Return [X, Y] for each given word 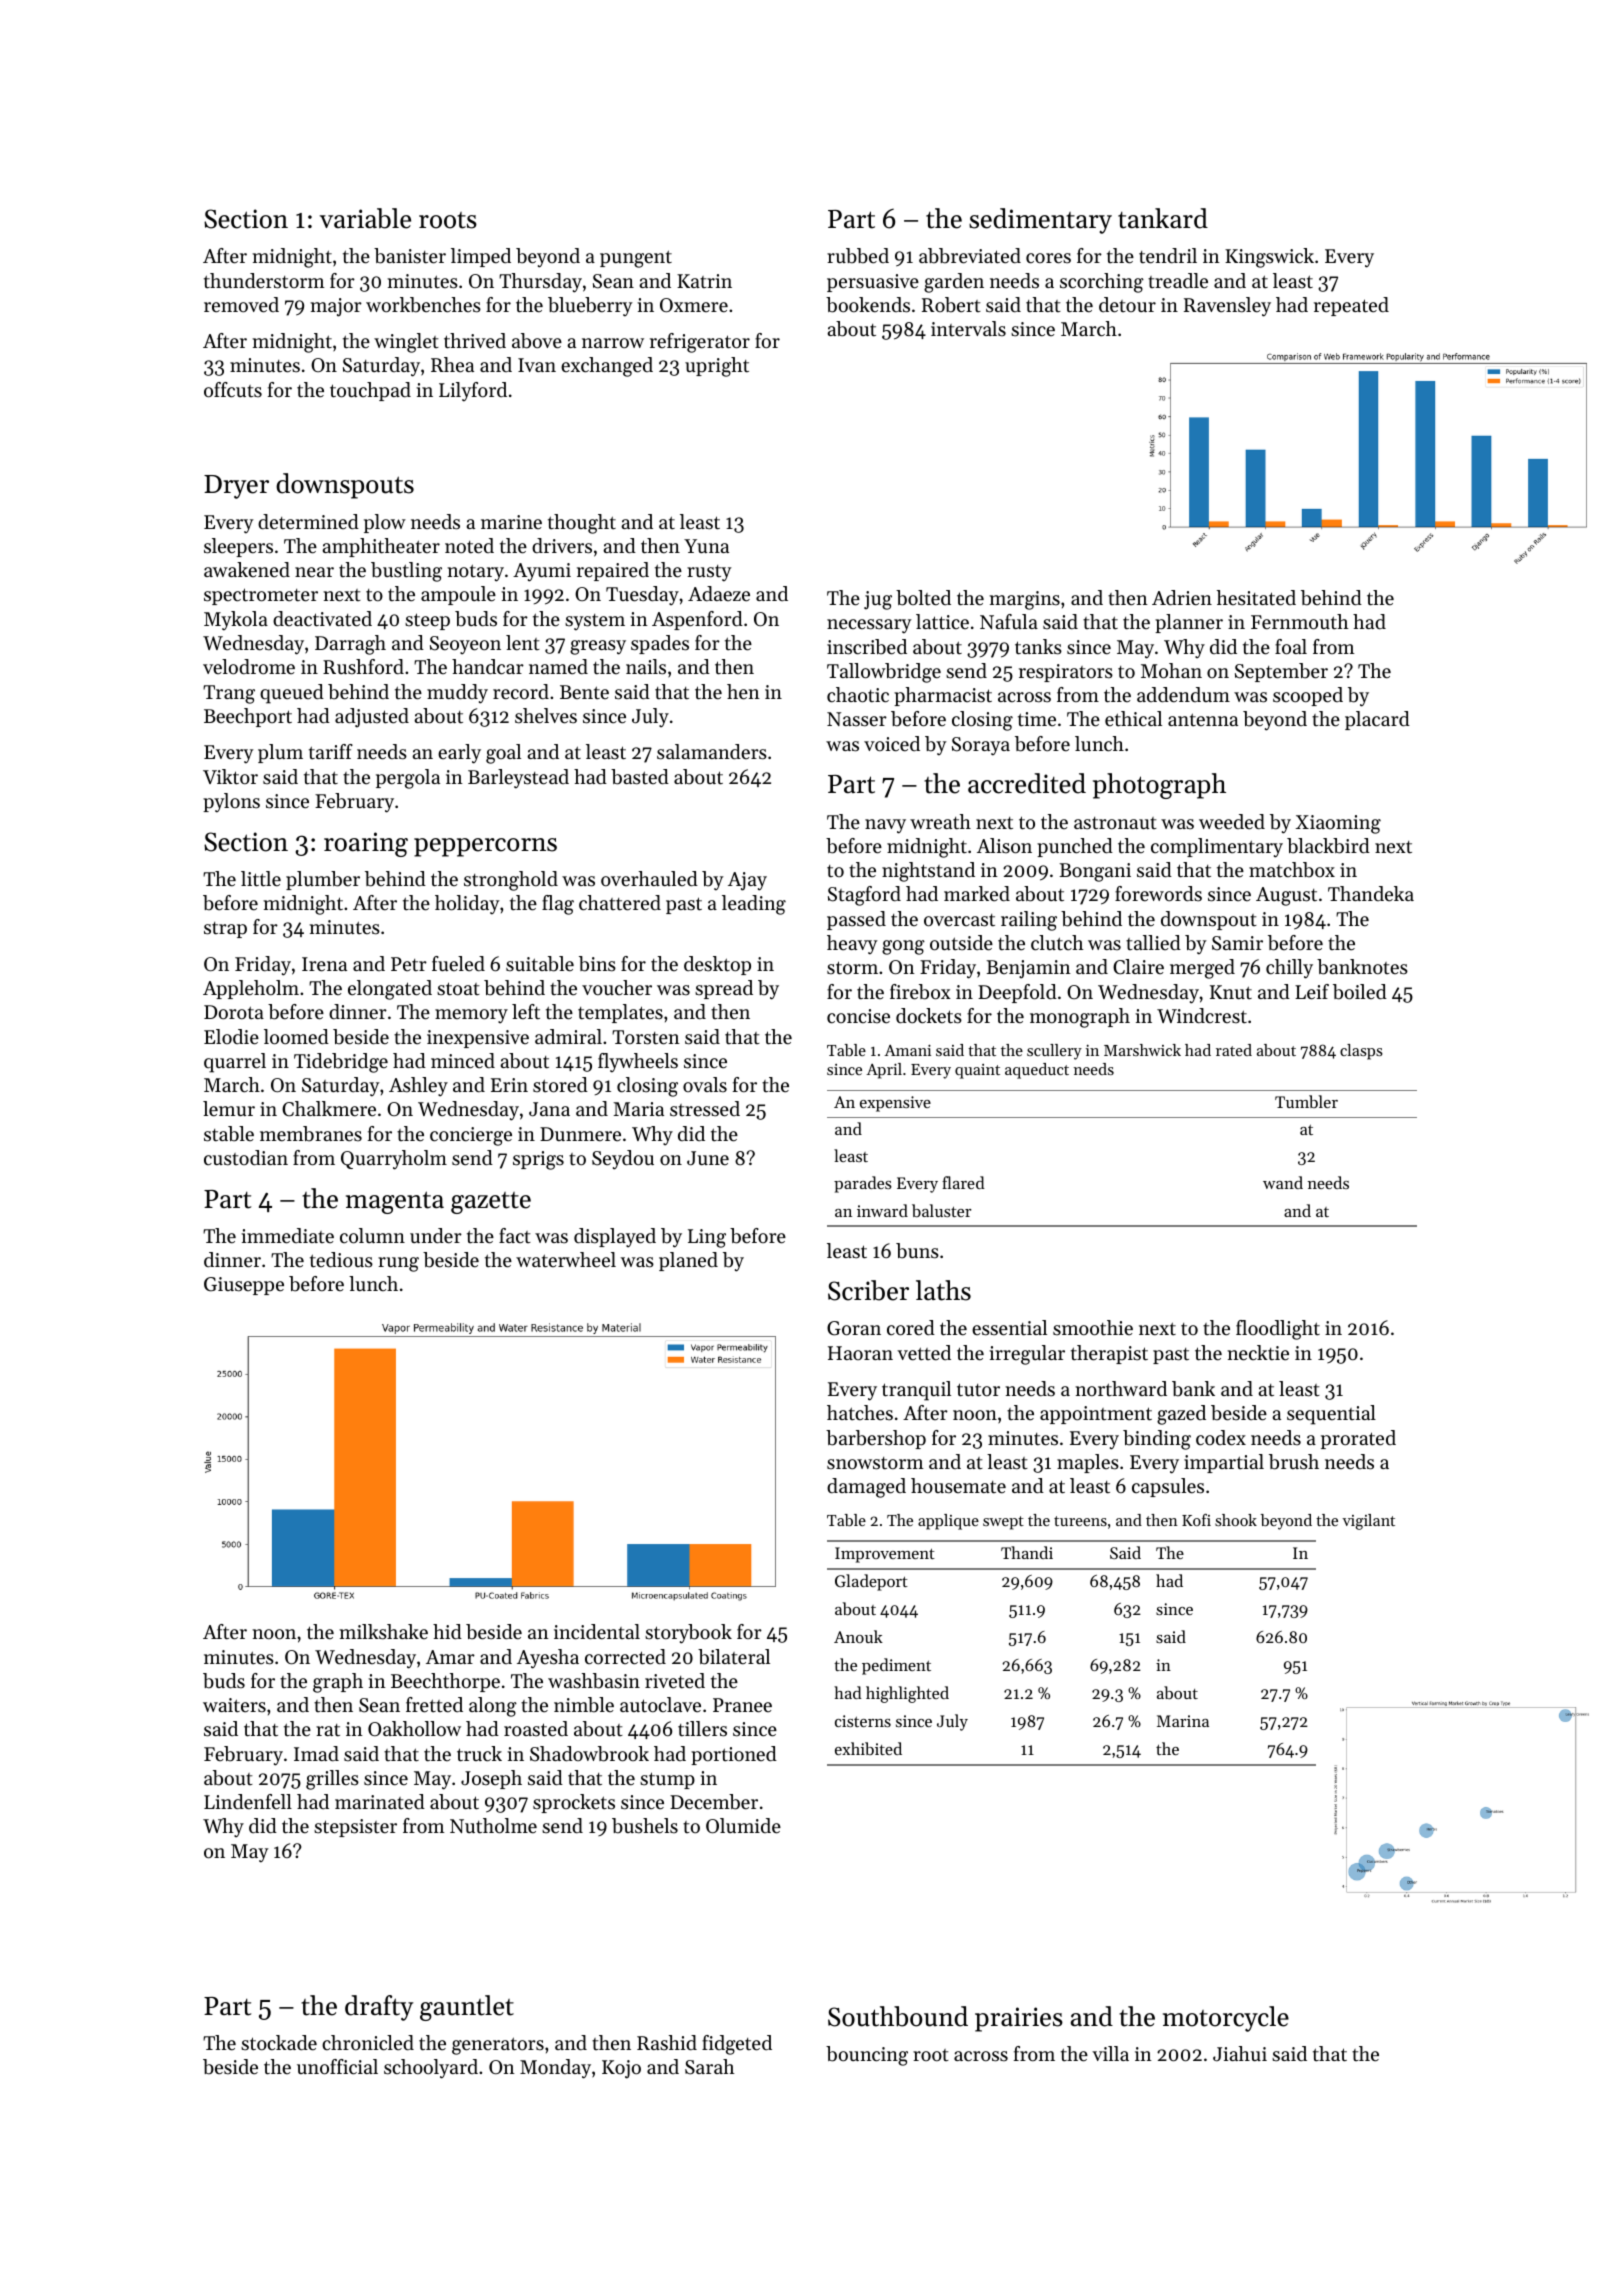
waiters [234, 1705]
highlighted [907, 1694]
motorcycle [1226, 2019]
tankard [1163, 218]
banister [410, 256]
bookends [868, 305]
